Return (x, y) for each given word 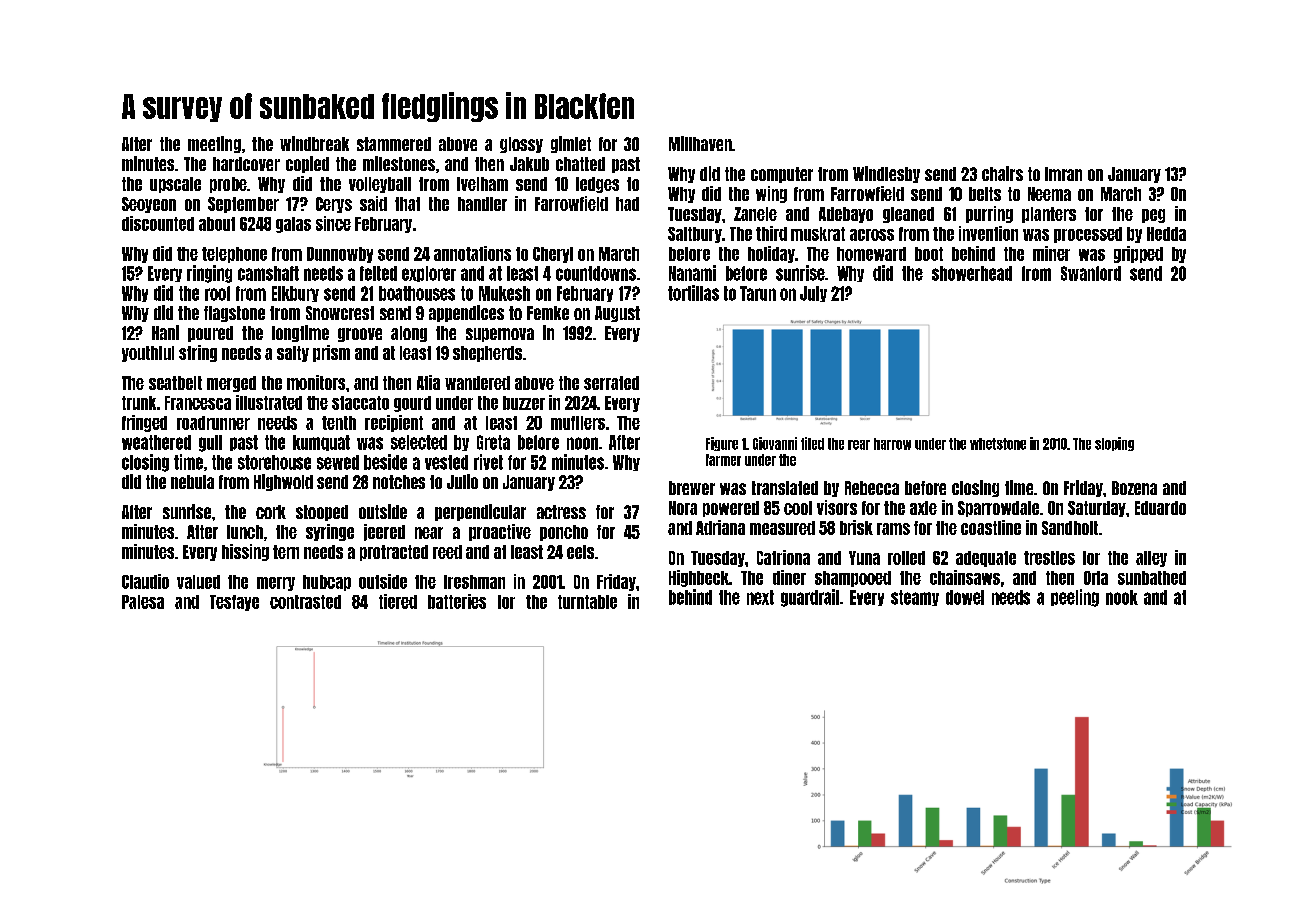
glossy (521, 145)
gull (210, 443)
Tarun (758, 293)
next (760, 597)
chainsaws (965, 577)
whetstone (998, 444)
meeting (214, 144)
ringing (209, 274)
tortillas (693, 293)
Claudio (145, 581)
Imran (1063, 174)
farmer (723, 460)
